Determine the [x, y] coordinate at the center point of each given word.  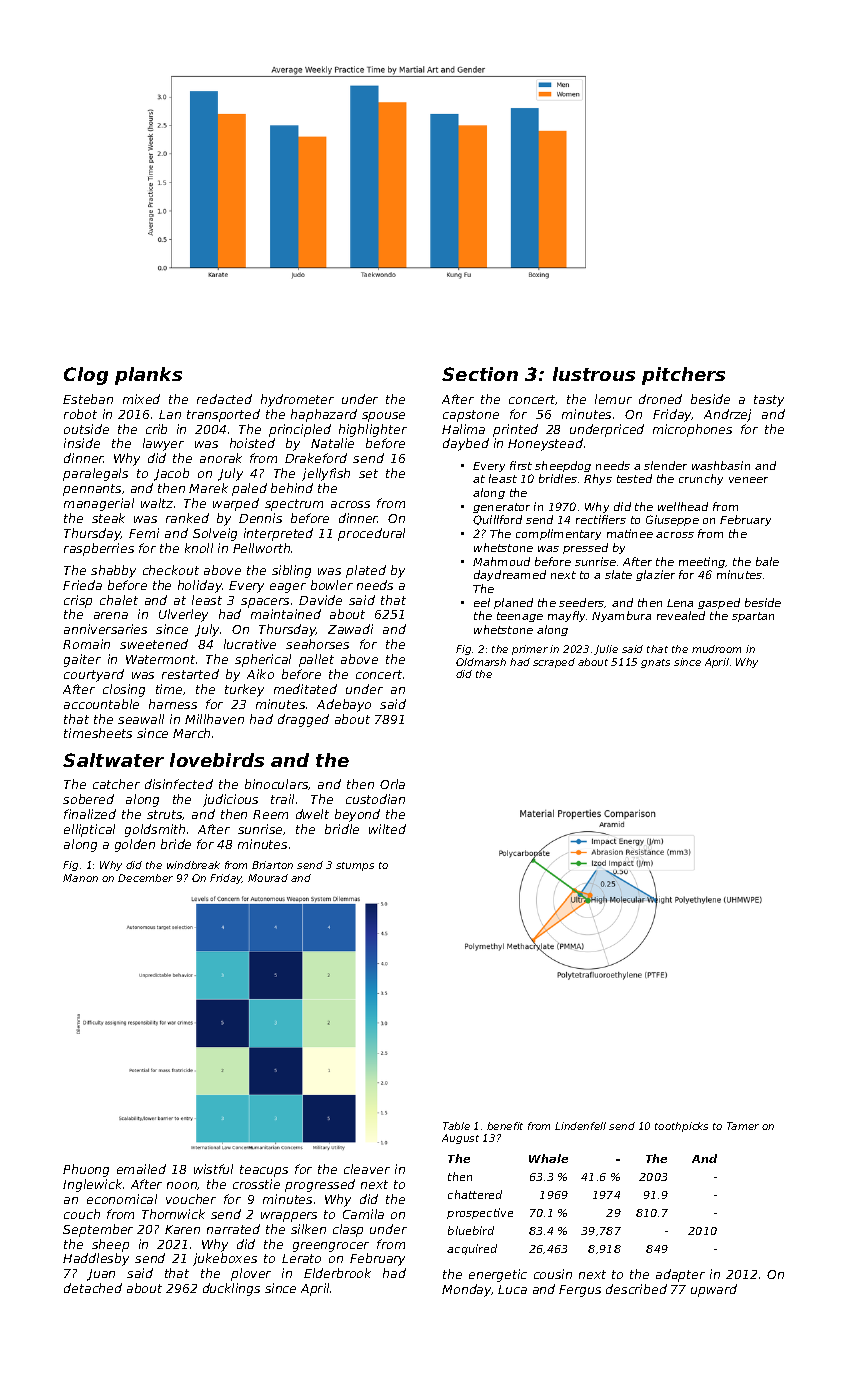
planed [513, 603]
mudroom [716, 649]
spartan [753, 617]
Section [480, 374]
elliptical [89, 830]
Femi [144, 533]
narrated [233, 1229]
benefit [505, 1126]
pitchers [683, 376]
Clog [86, 376]
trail [282, 799]
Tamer [743, 1126]
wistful [213, 1169]
